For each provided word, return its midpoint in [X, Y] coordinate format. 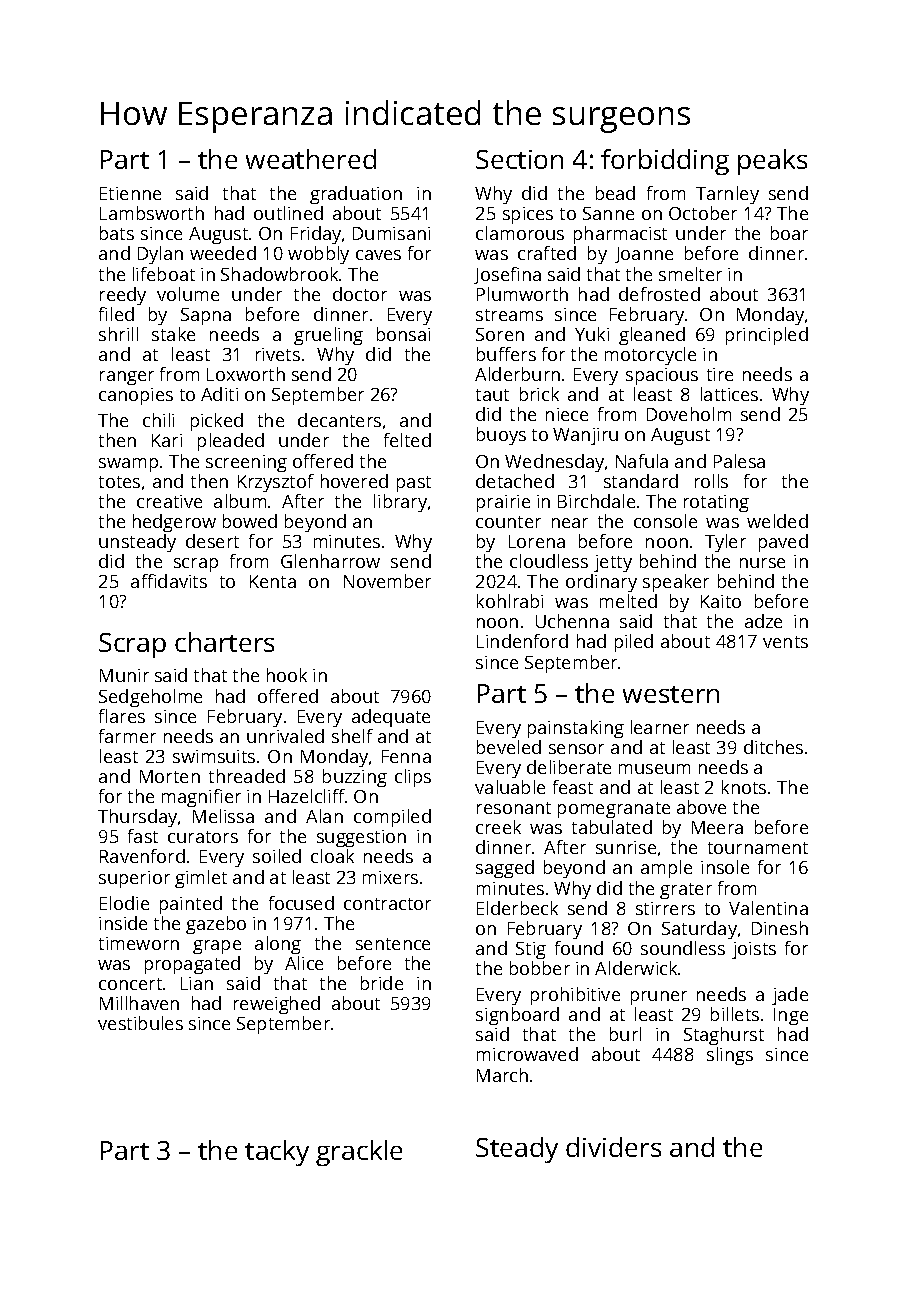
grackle [359, 1153]
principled [767, 336]
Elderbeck [517, 908]
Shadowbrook [279, 274]
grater [686, 891]
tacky [277, 1153]
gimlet [201, 879]
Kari [167, 440]
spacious [662, 376]
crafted [547, 253]
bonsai [403, 334]
